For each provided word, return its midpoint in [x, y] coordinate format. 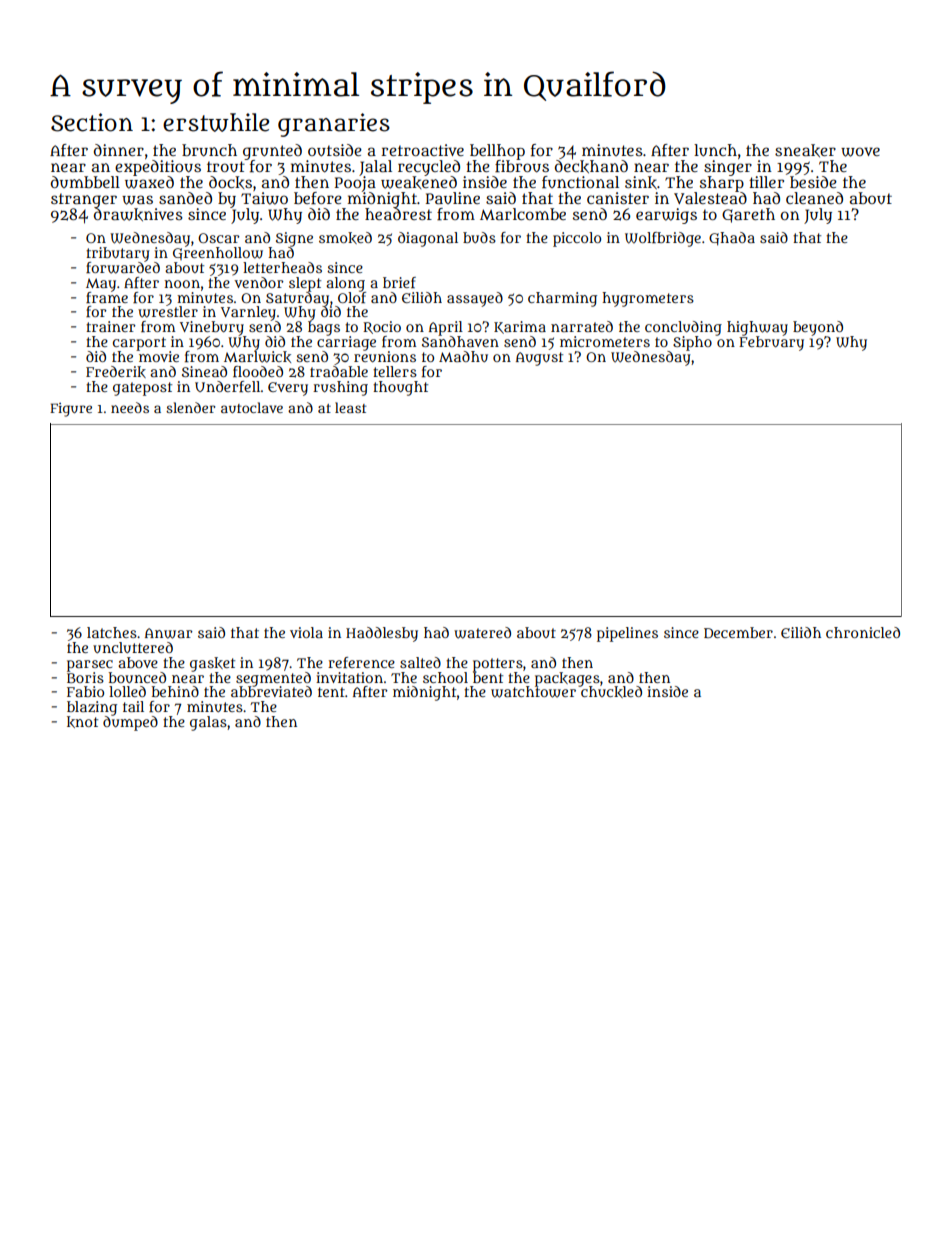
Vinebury [212, 328]
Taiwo [264, 198]
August [539, 359]
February [771, 343]
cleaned [814, 198]
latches [112, 632]
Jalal [375, 168]
